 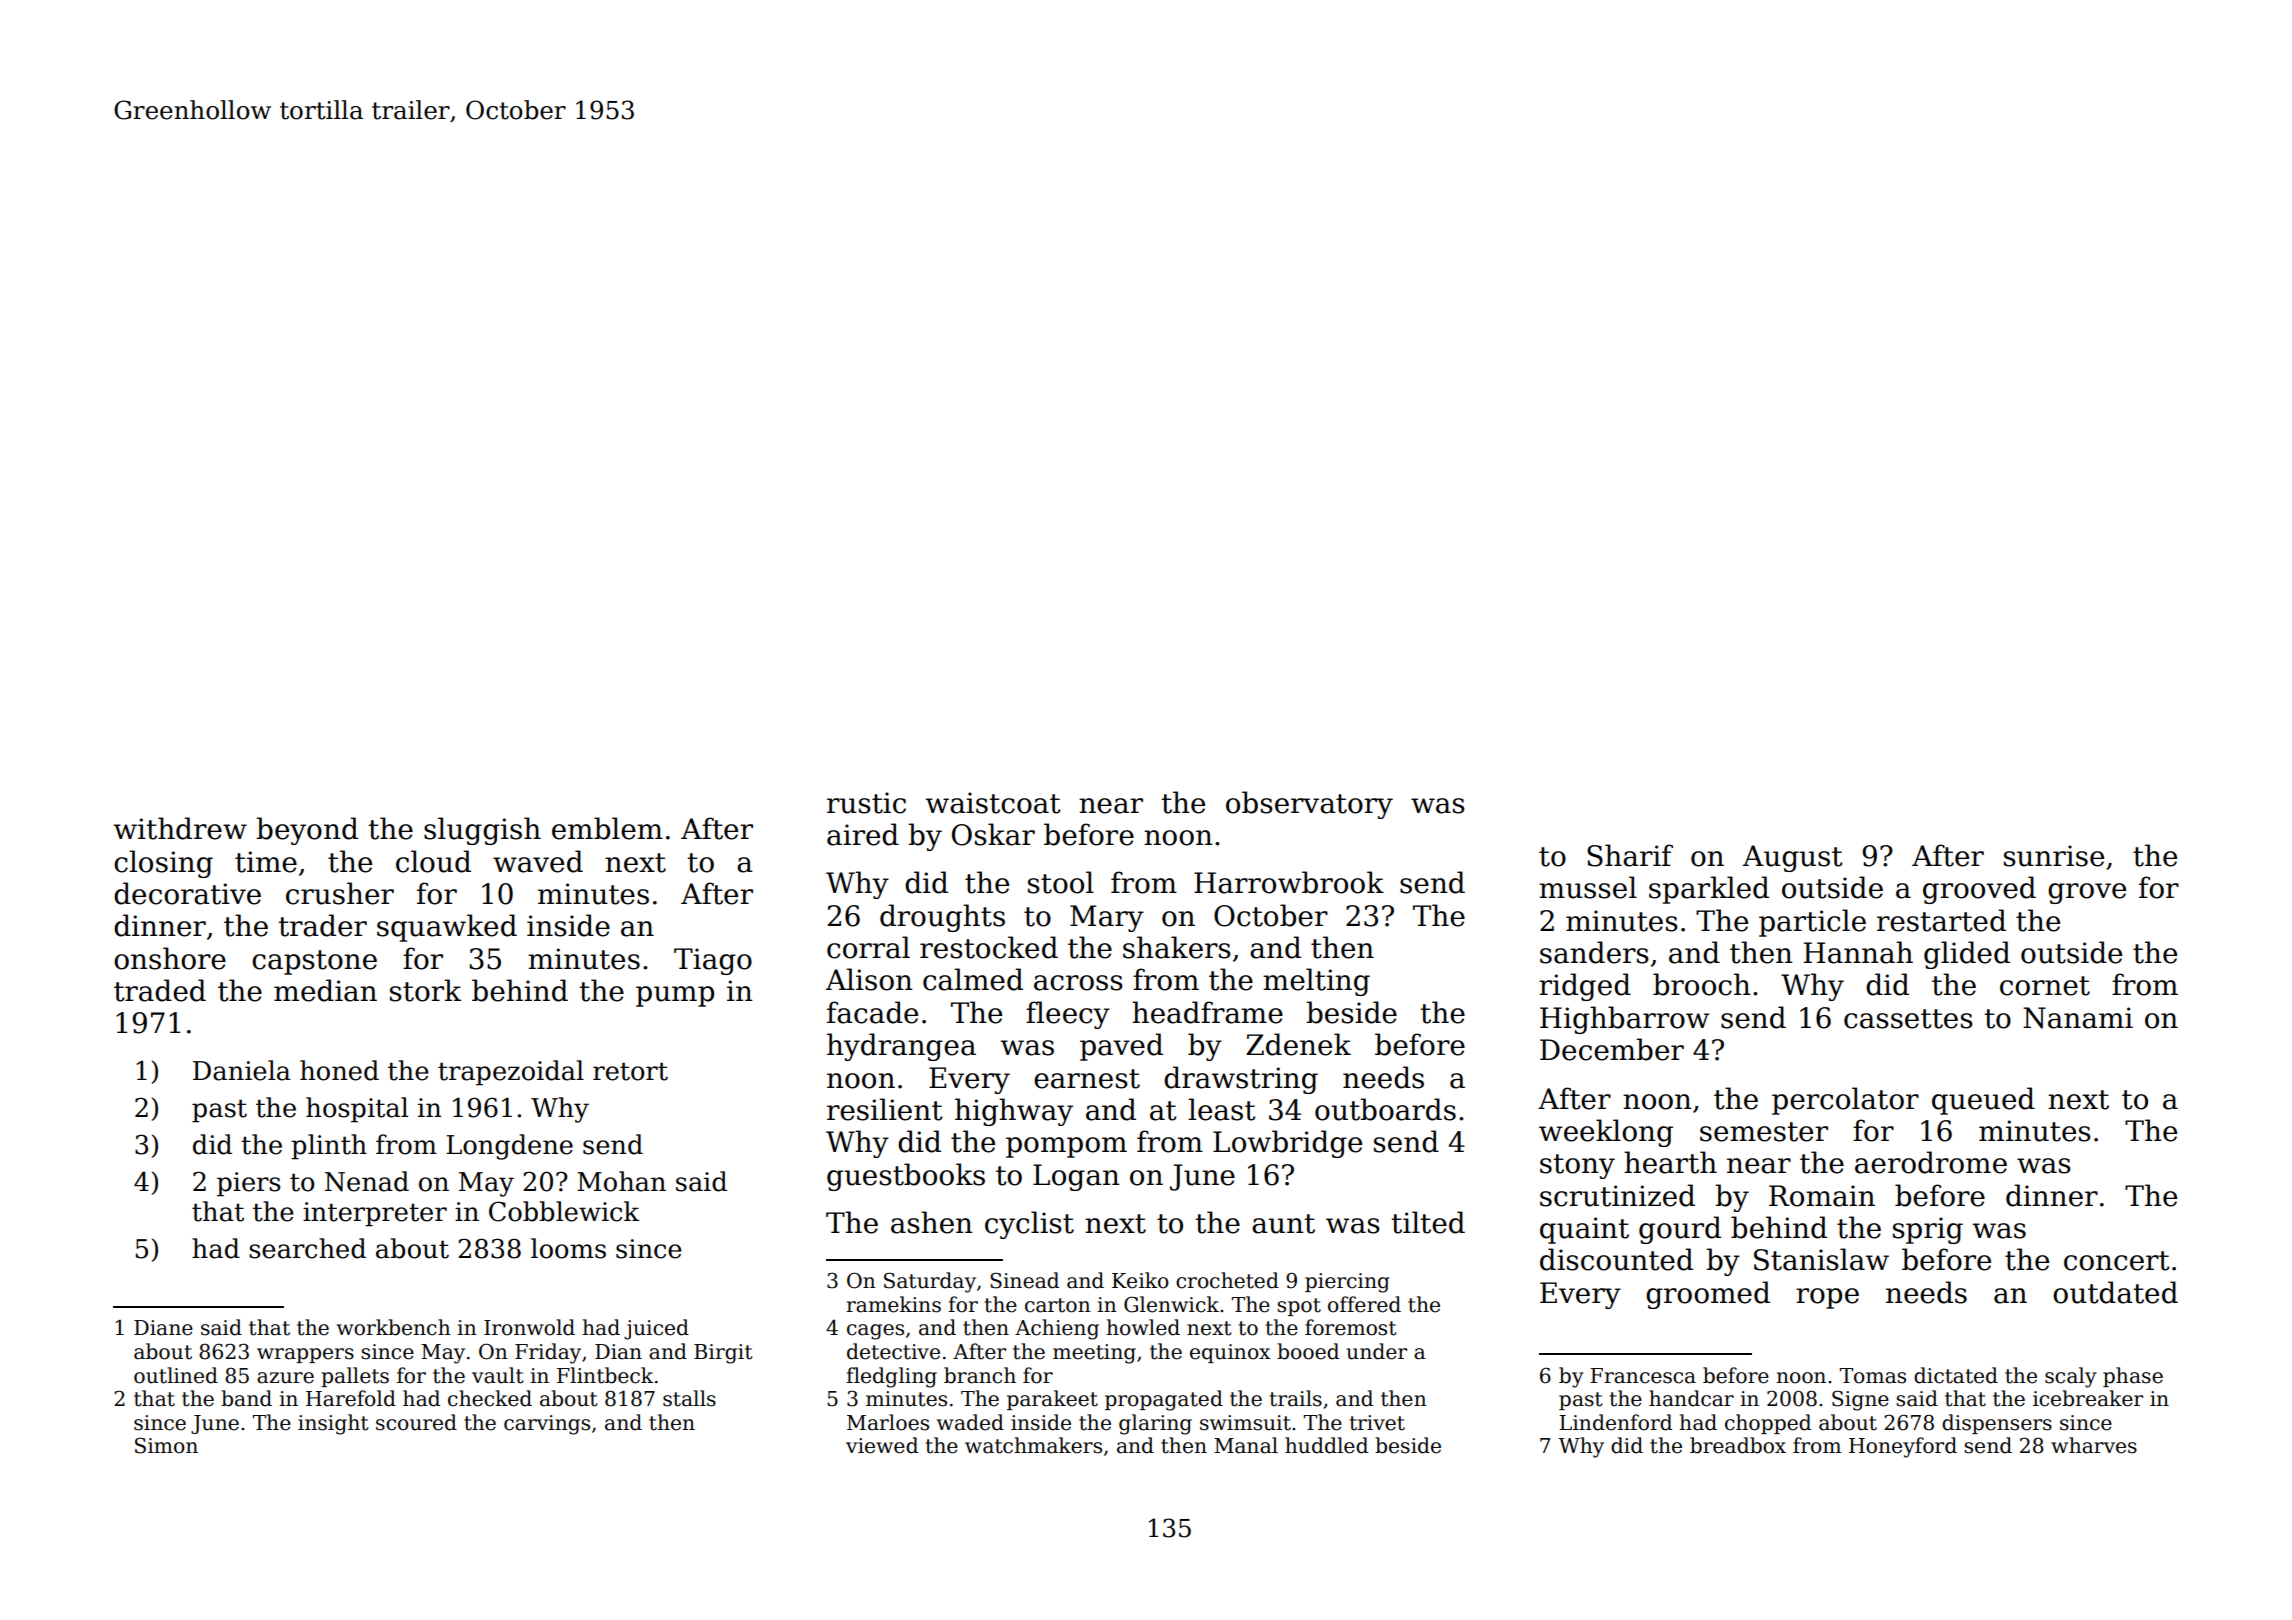 I want to click on stork, so click(x=425, y=990).
